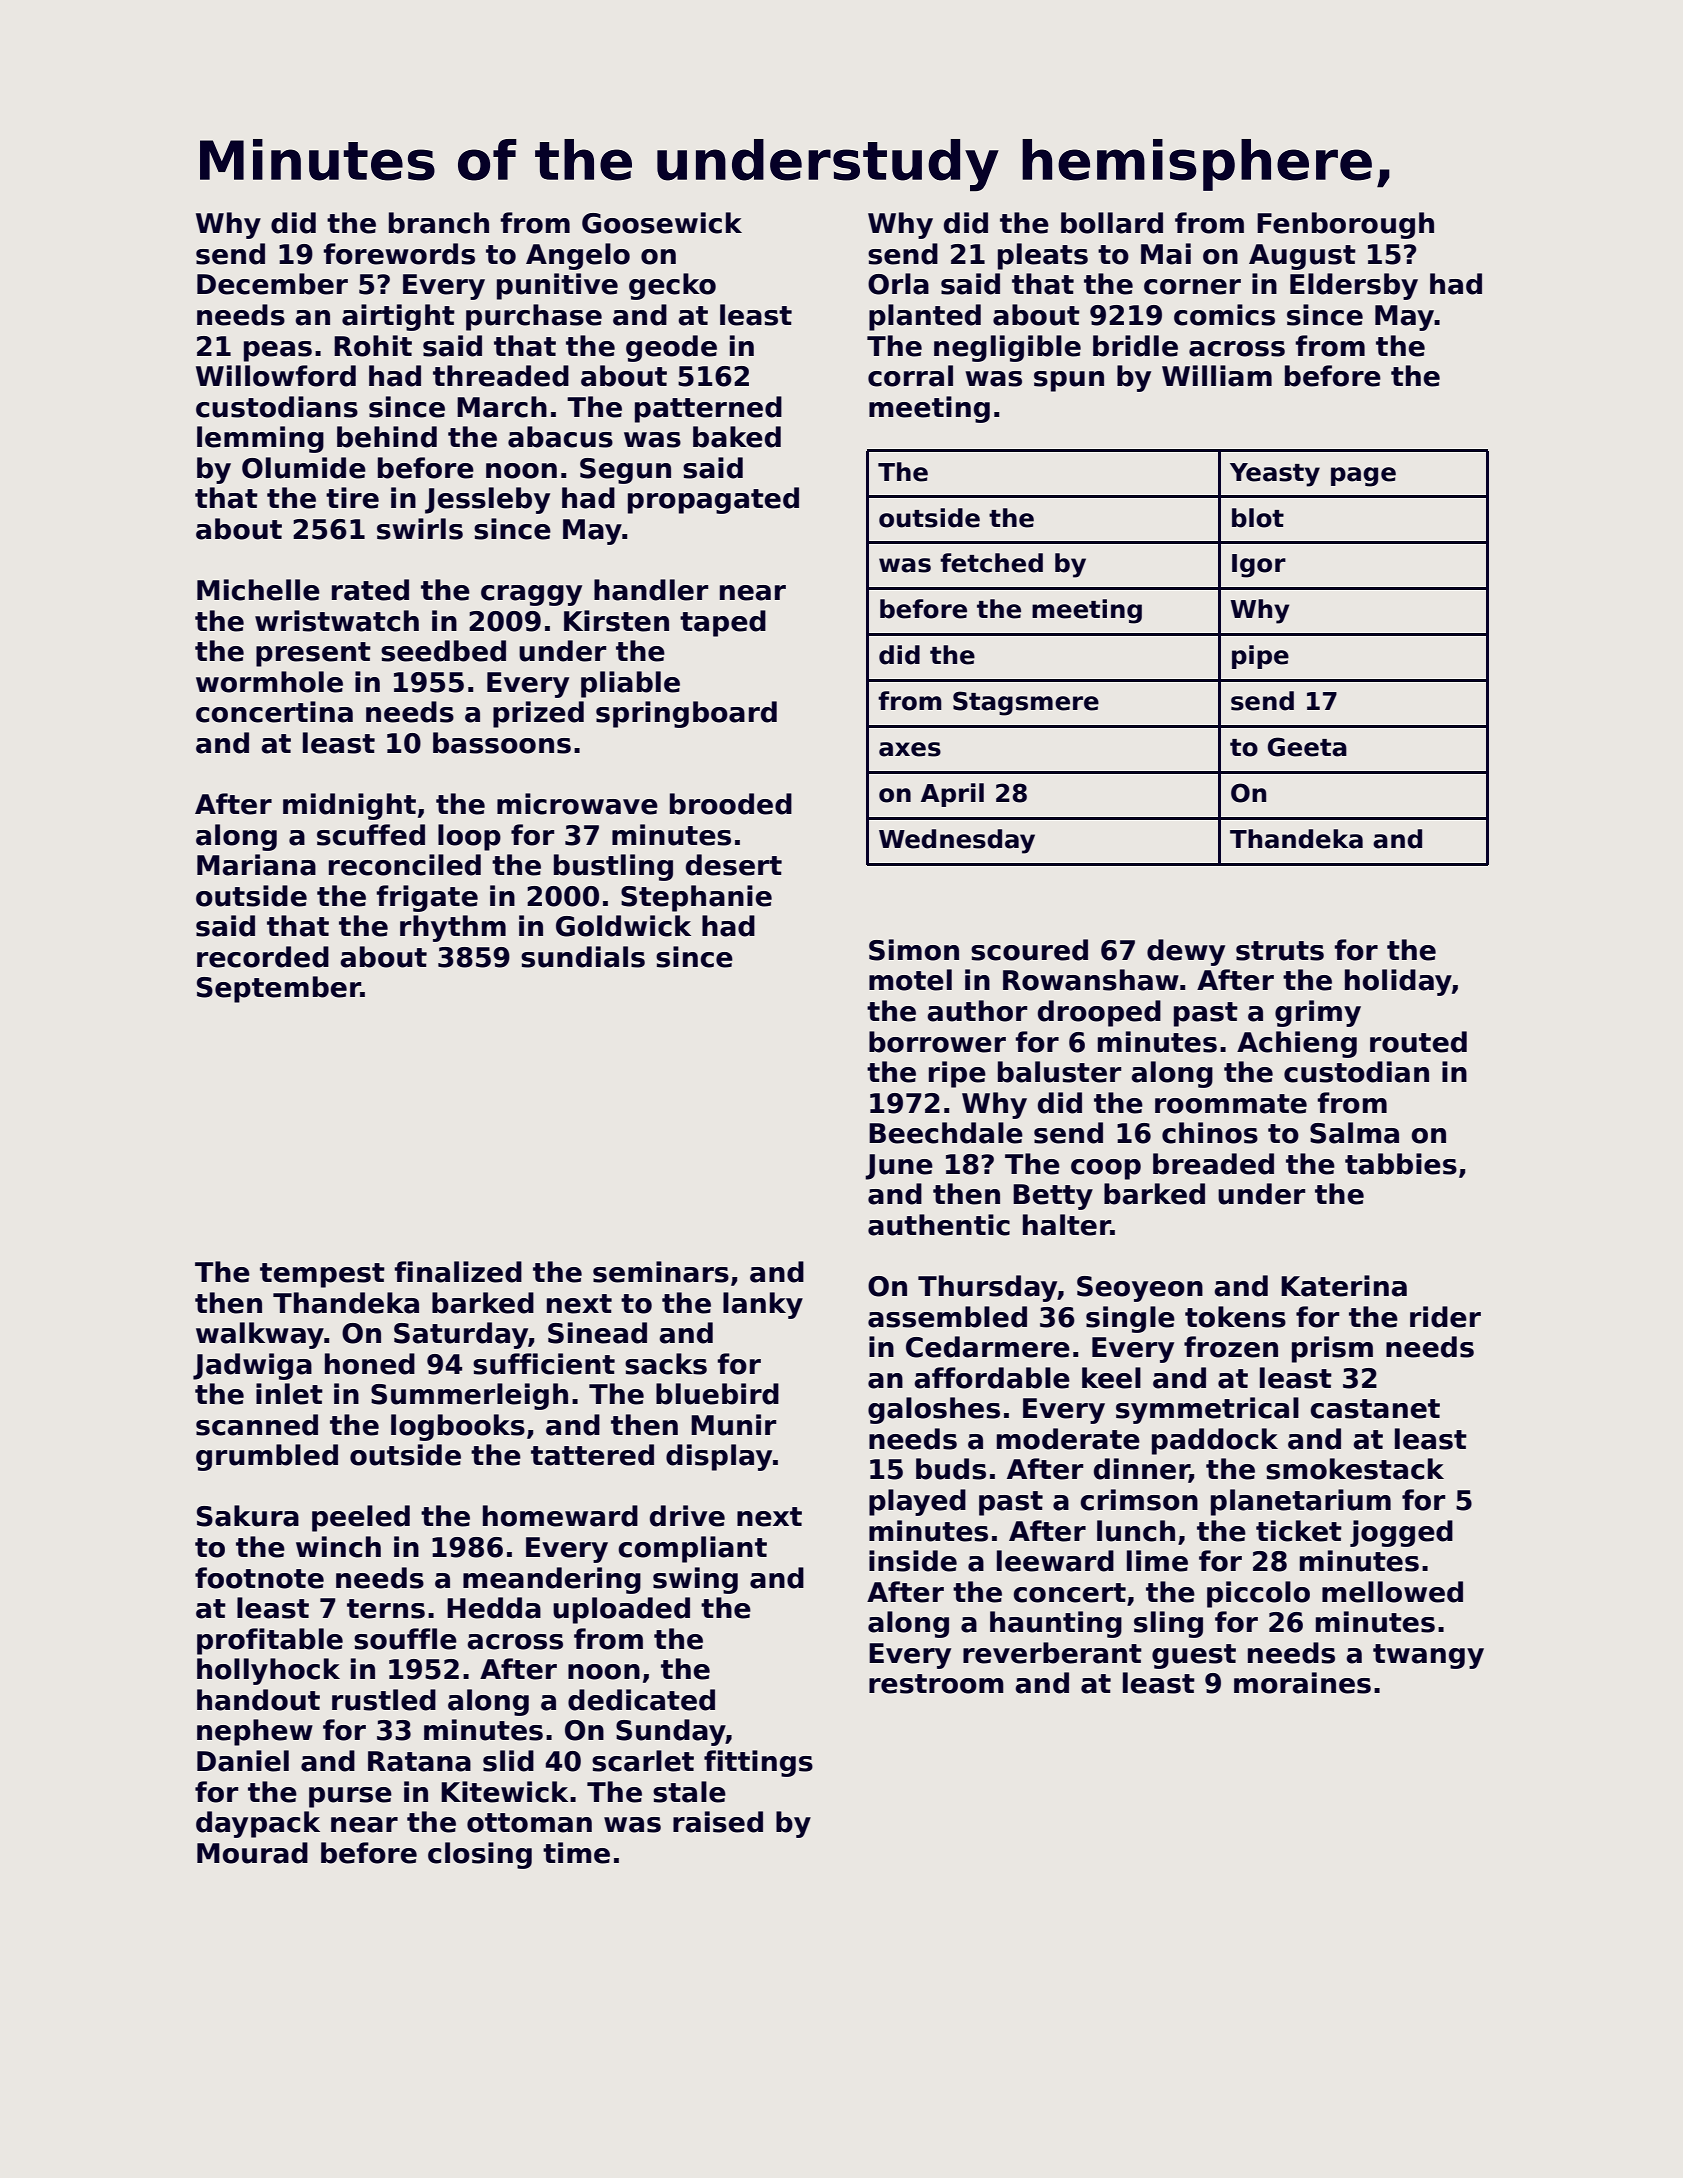 This document has height=2178, width=1683. Describe the element at coordinates (260, 1335) in the document. I see `walkway` at that location.
